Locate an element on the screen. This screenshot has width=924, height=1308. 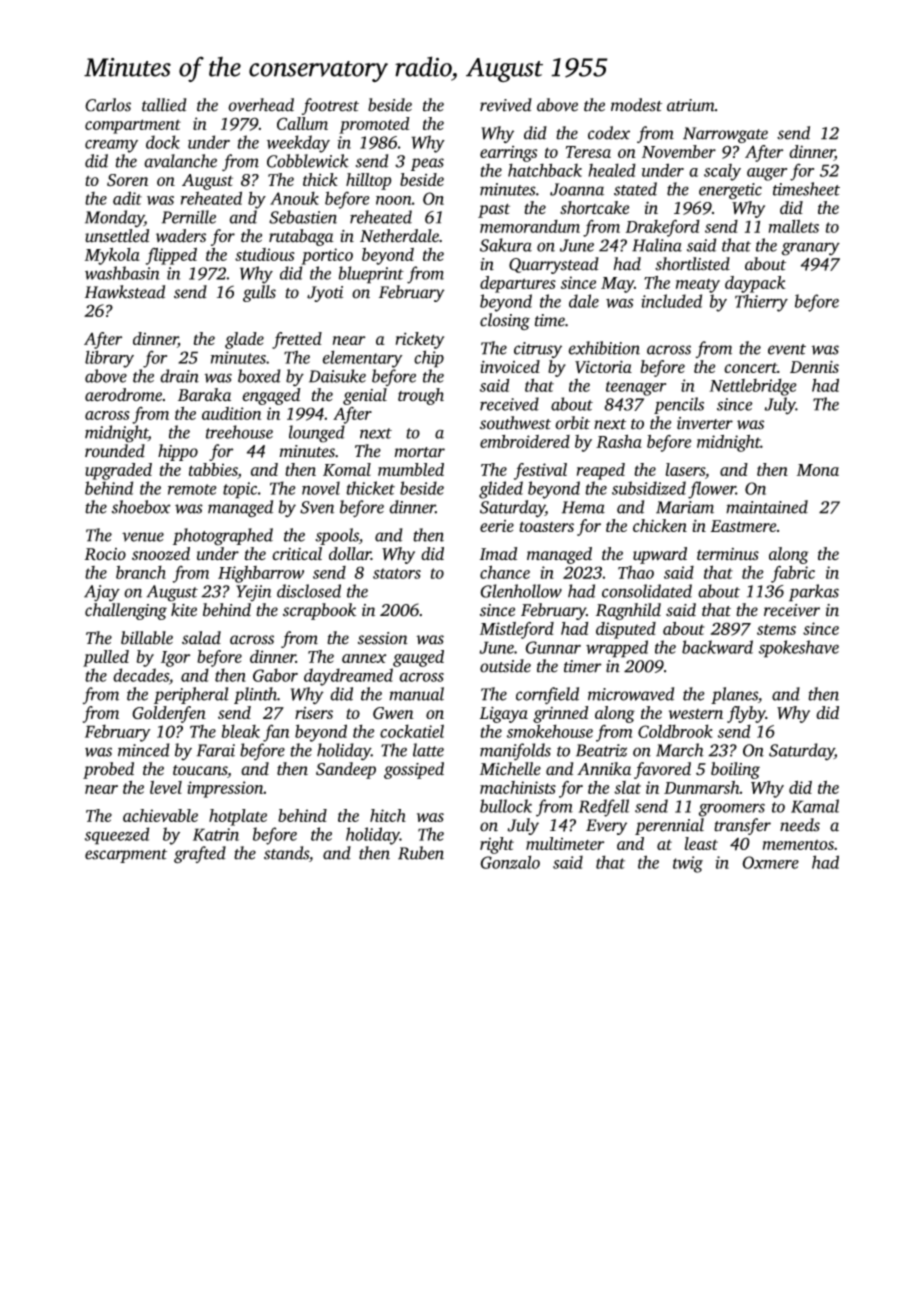
atrium is located at coordinates (691, 105).
